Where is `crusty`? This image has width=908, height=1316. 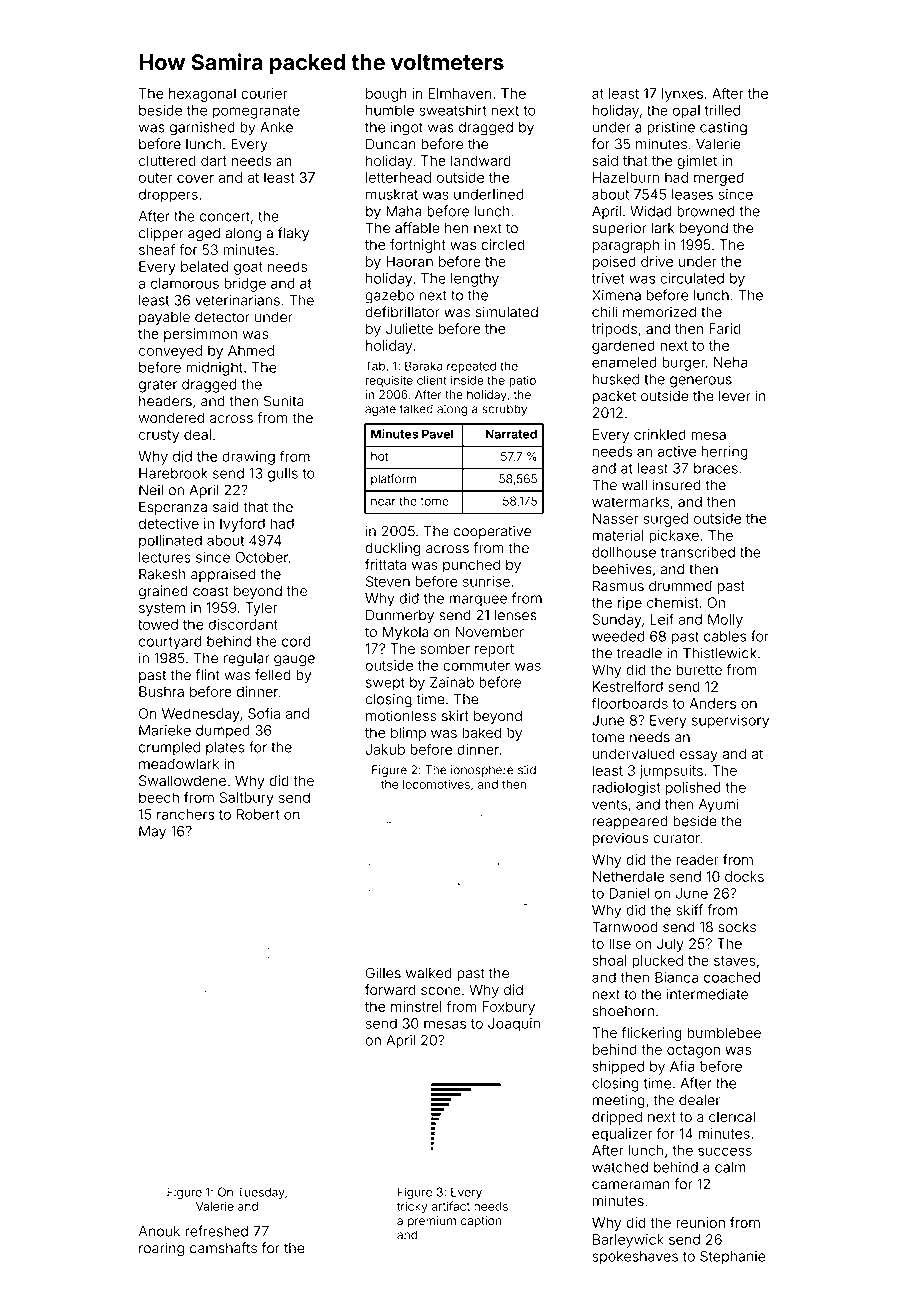 crusty is located at coordinates (159, 436).
